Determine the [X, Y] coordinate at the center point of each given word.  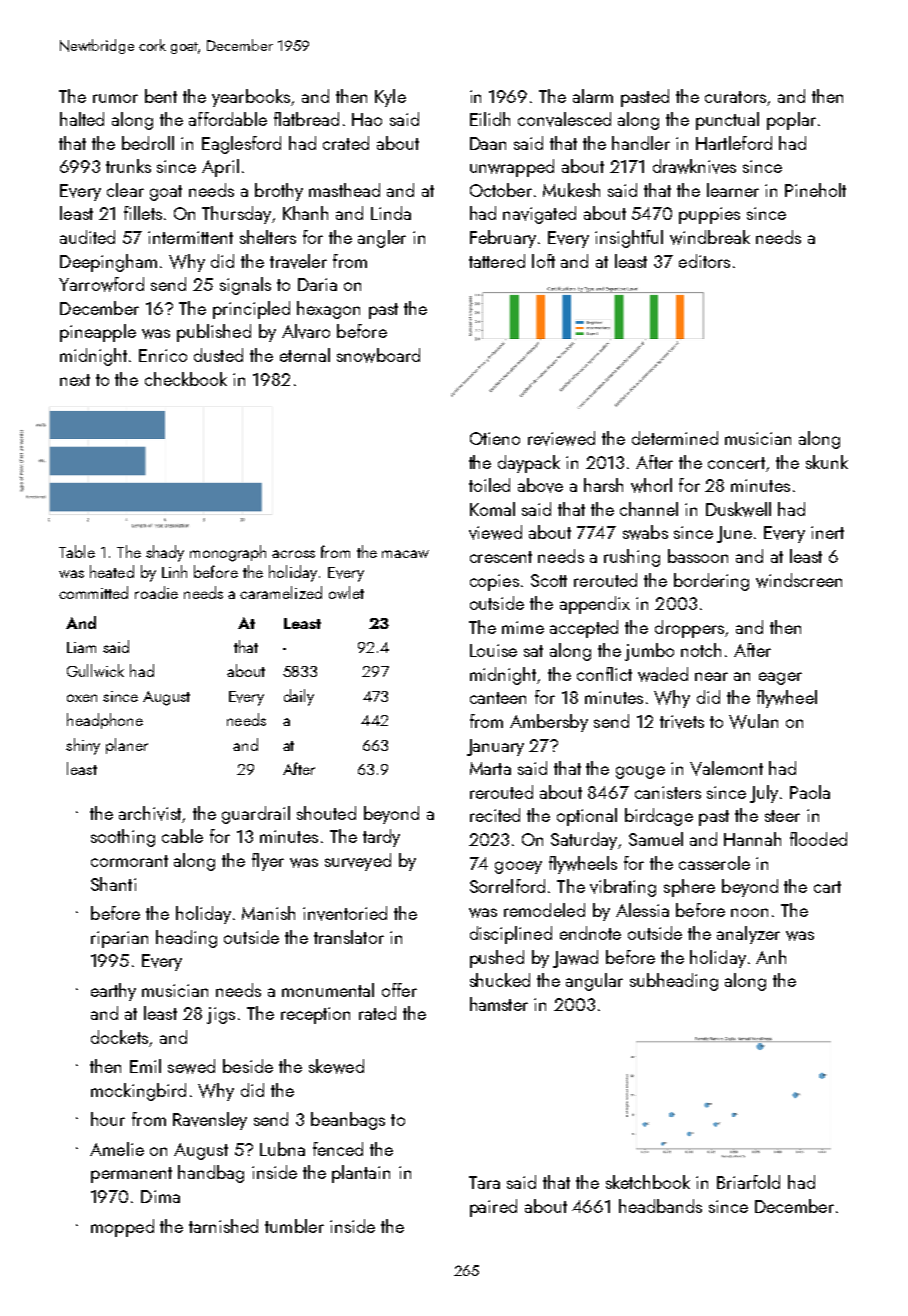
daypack [529, 464]
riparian [119, 939]
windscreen [799, 580]
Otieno [495, 438]
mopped [122, 1228]
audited [87, 237]
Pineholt [815, 190]
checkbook [186, 379]
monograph [228, 553]
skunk [827, 462]
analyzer [748, 935]
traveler [298, 261]
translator [349, 937]
